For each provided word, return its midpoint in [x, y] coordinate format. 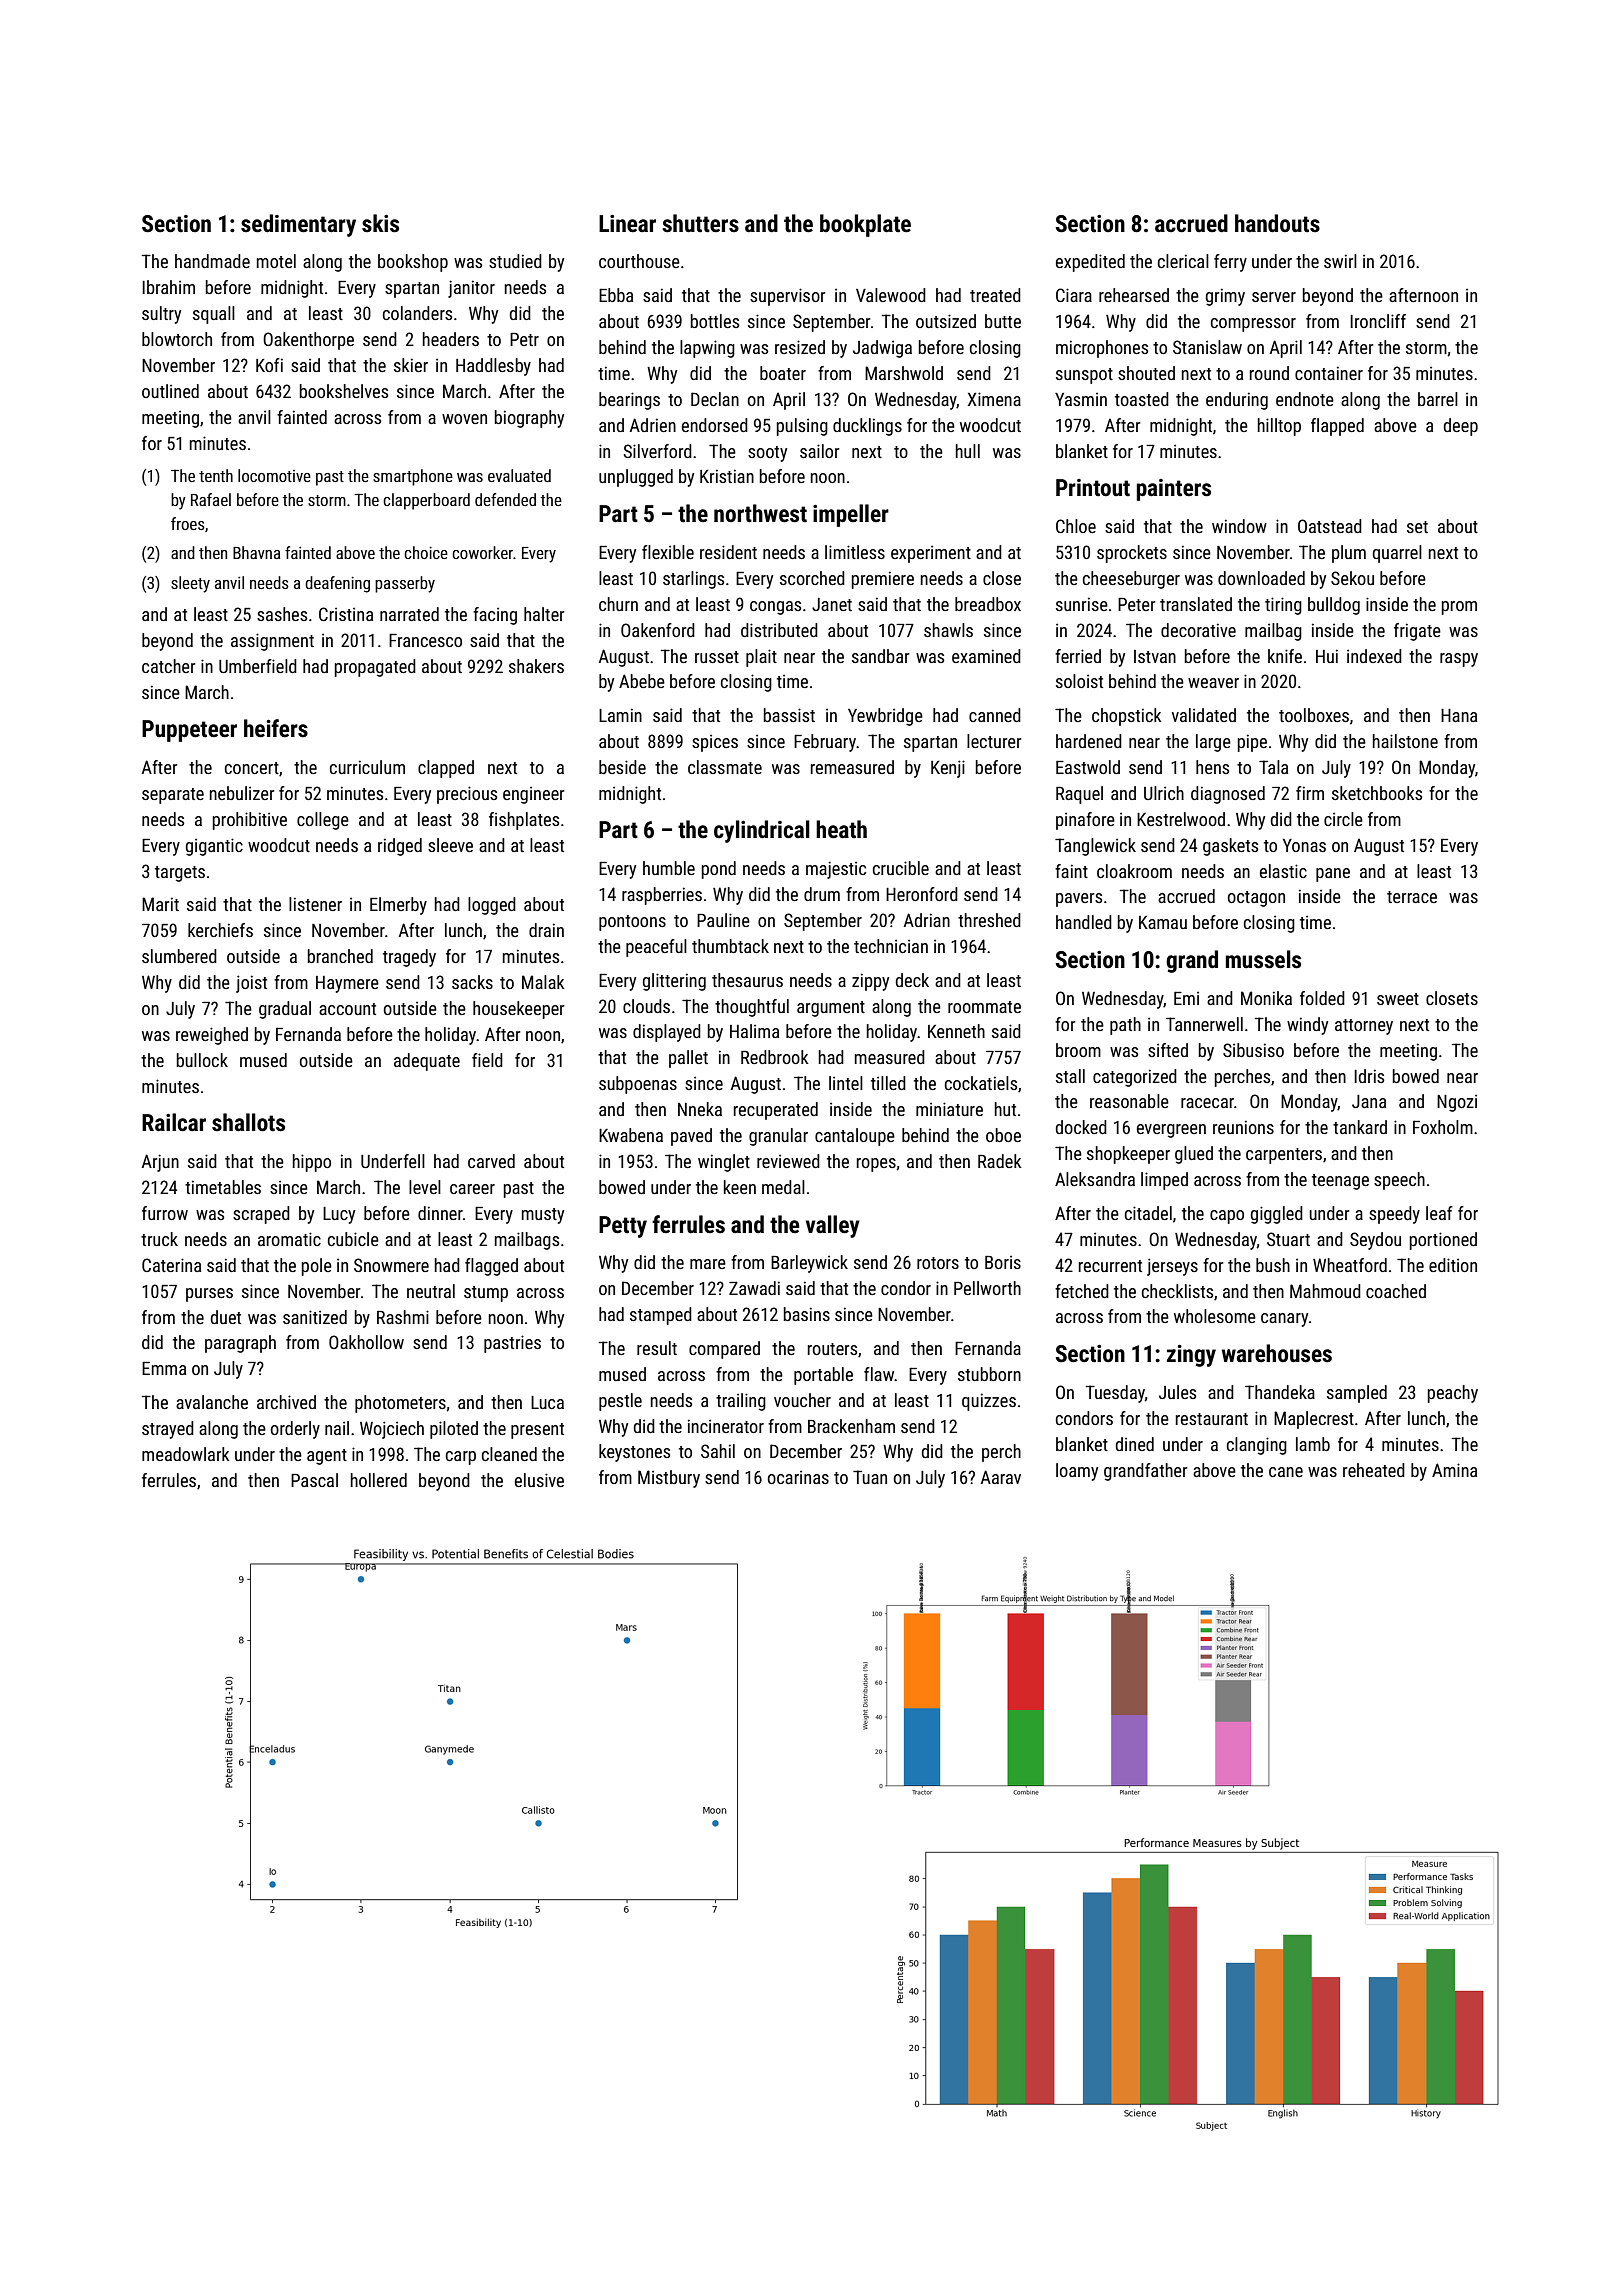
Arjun [160, 1163]
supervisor [788, 297]
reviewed [788, 1161]
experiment [931, 554]
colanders [417, 313]
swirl [1340, 261]
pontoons [632, 923]
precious [467, 795]
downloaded [1261, 578]
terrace [1412, 897]
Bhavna [256, 552]
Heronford [922, 894]
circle [1343, 819]
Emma [164, 1368]
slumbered [179, 956]
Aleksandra [1095, 1179]
